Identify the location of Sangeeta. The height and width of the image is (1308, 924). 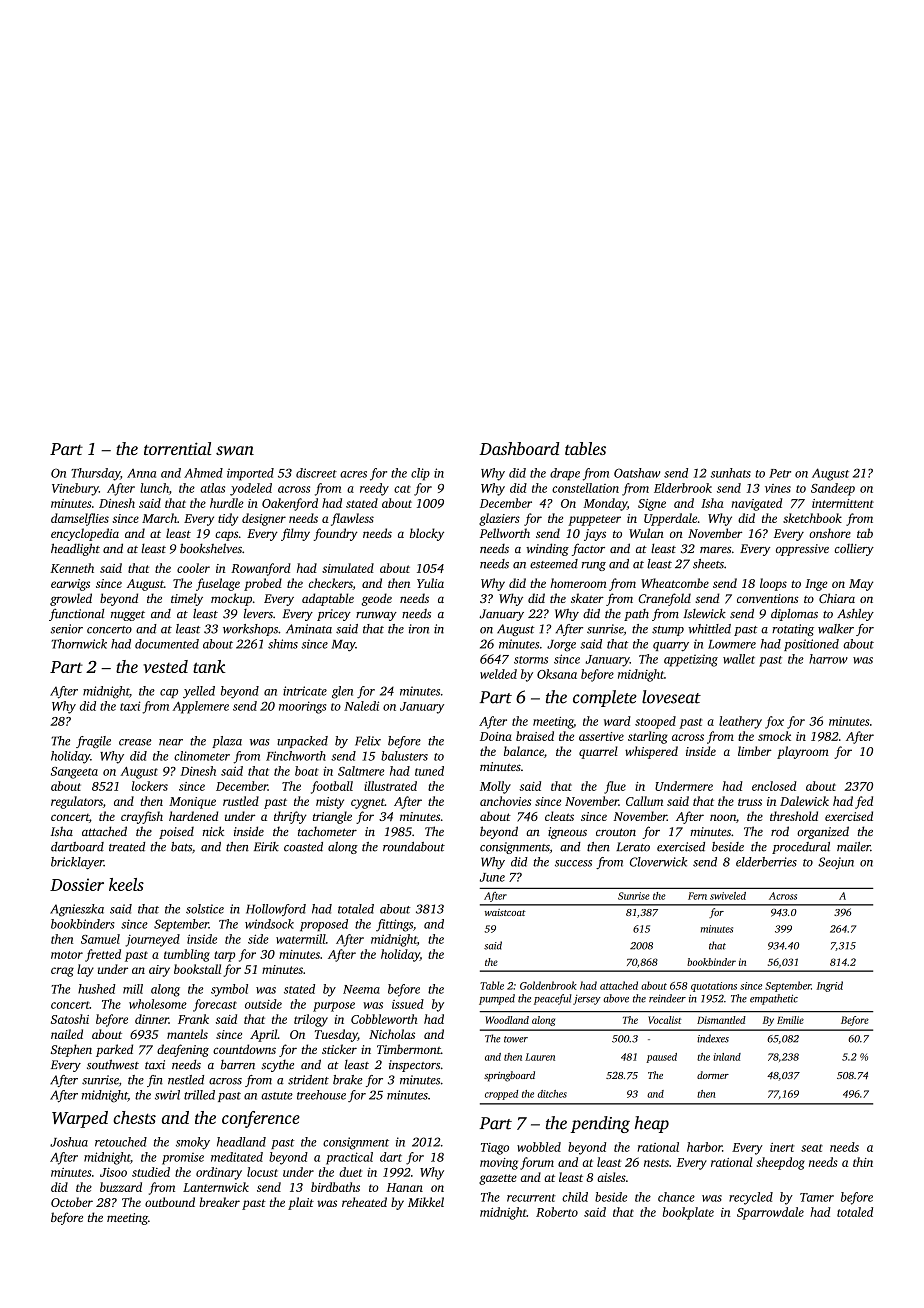
(74, 773).
